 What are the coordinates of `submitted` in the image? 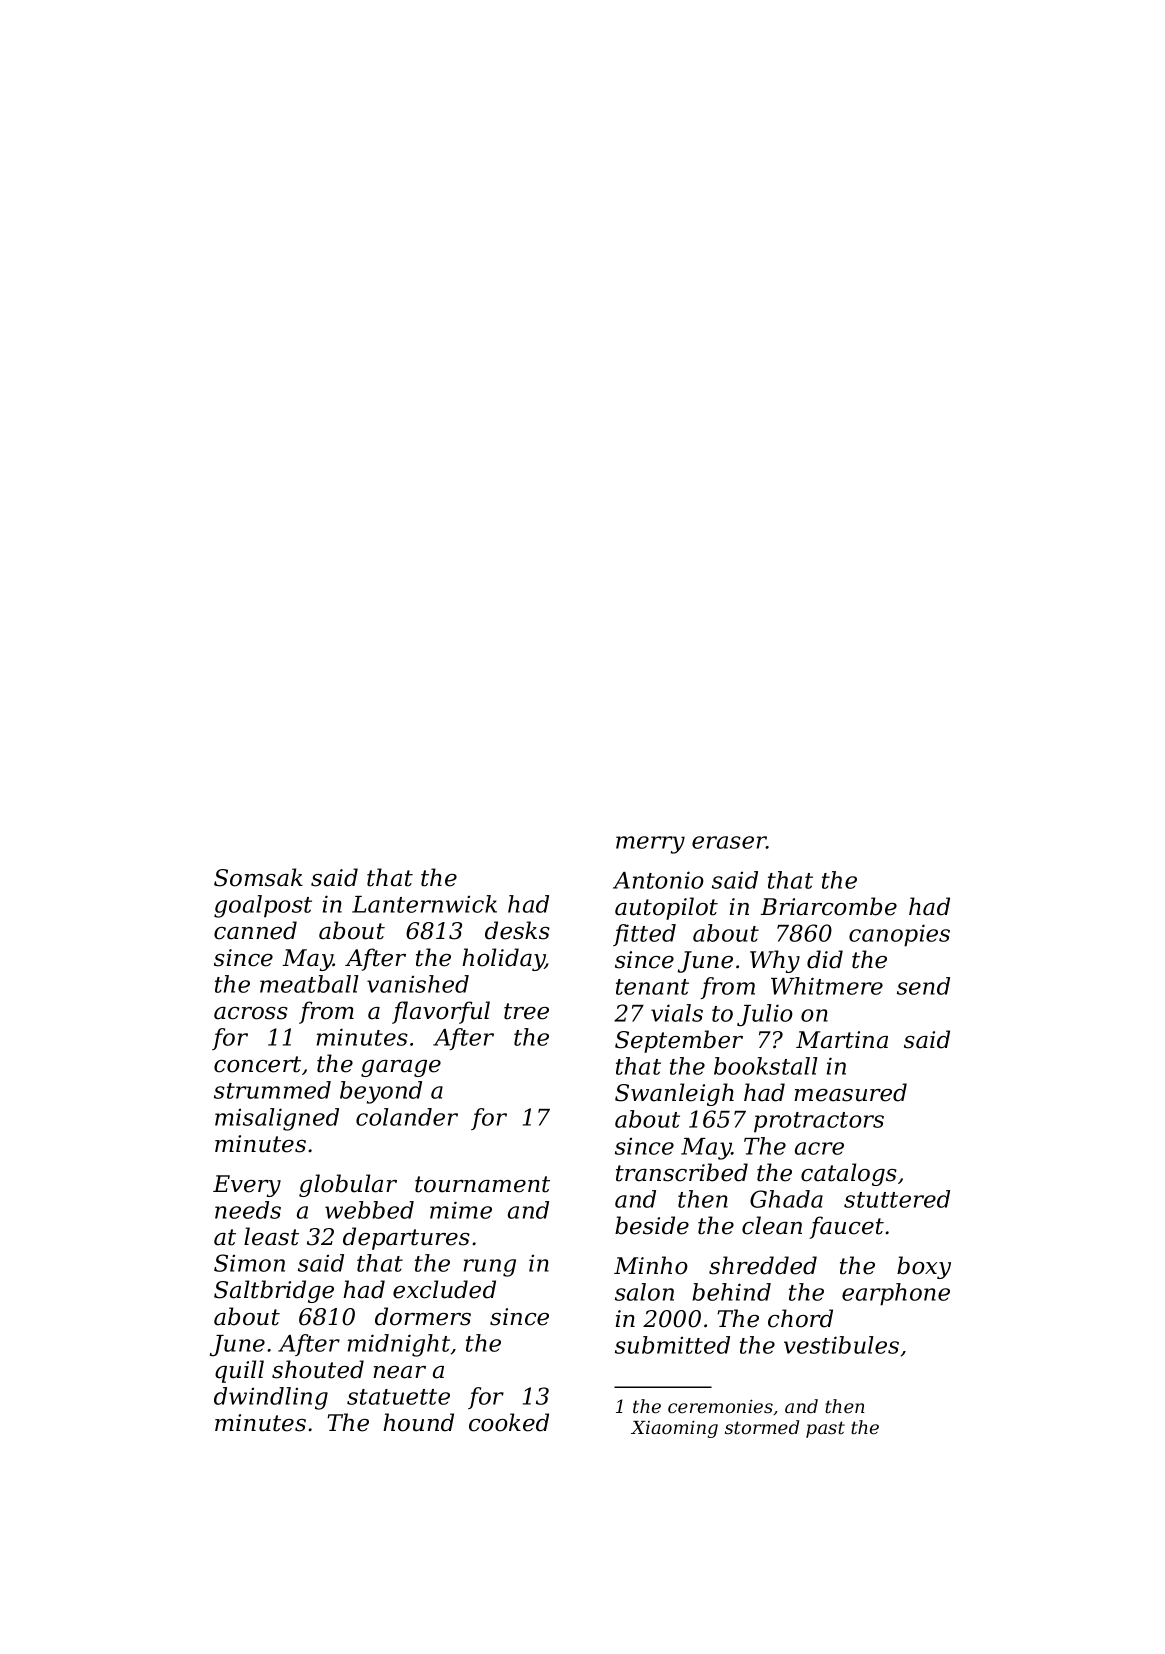 It's located at (672, 1345).
